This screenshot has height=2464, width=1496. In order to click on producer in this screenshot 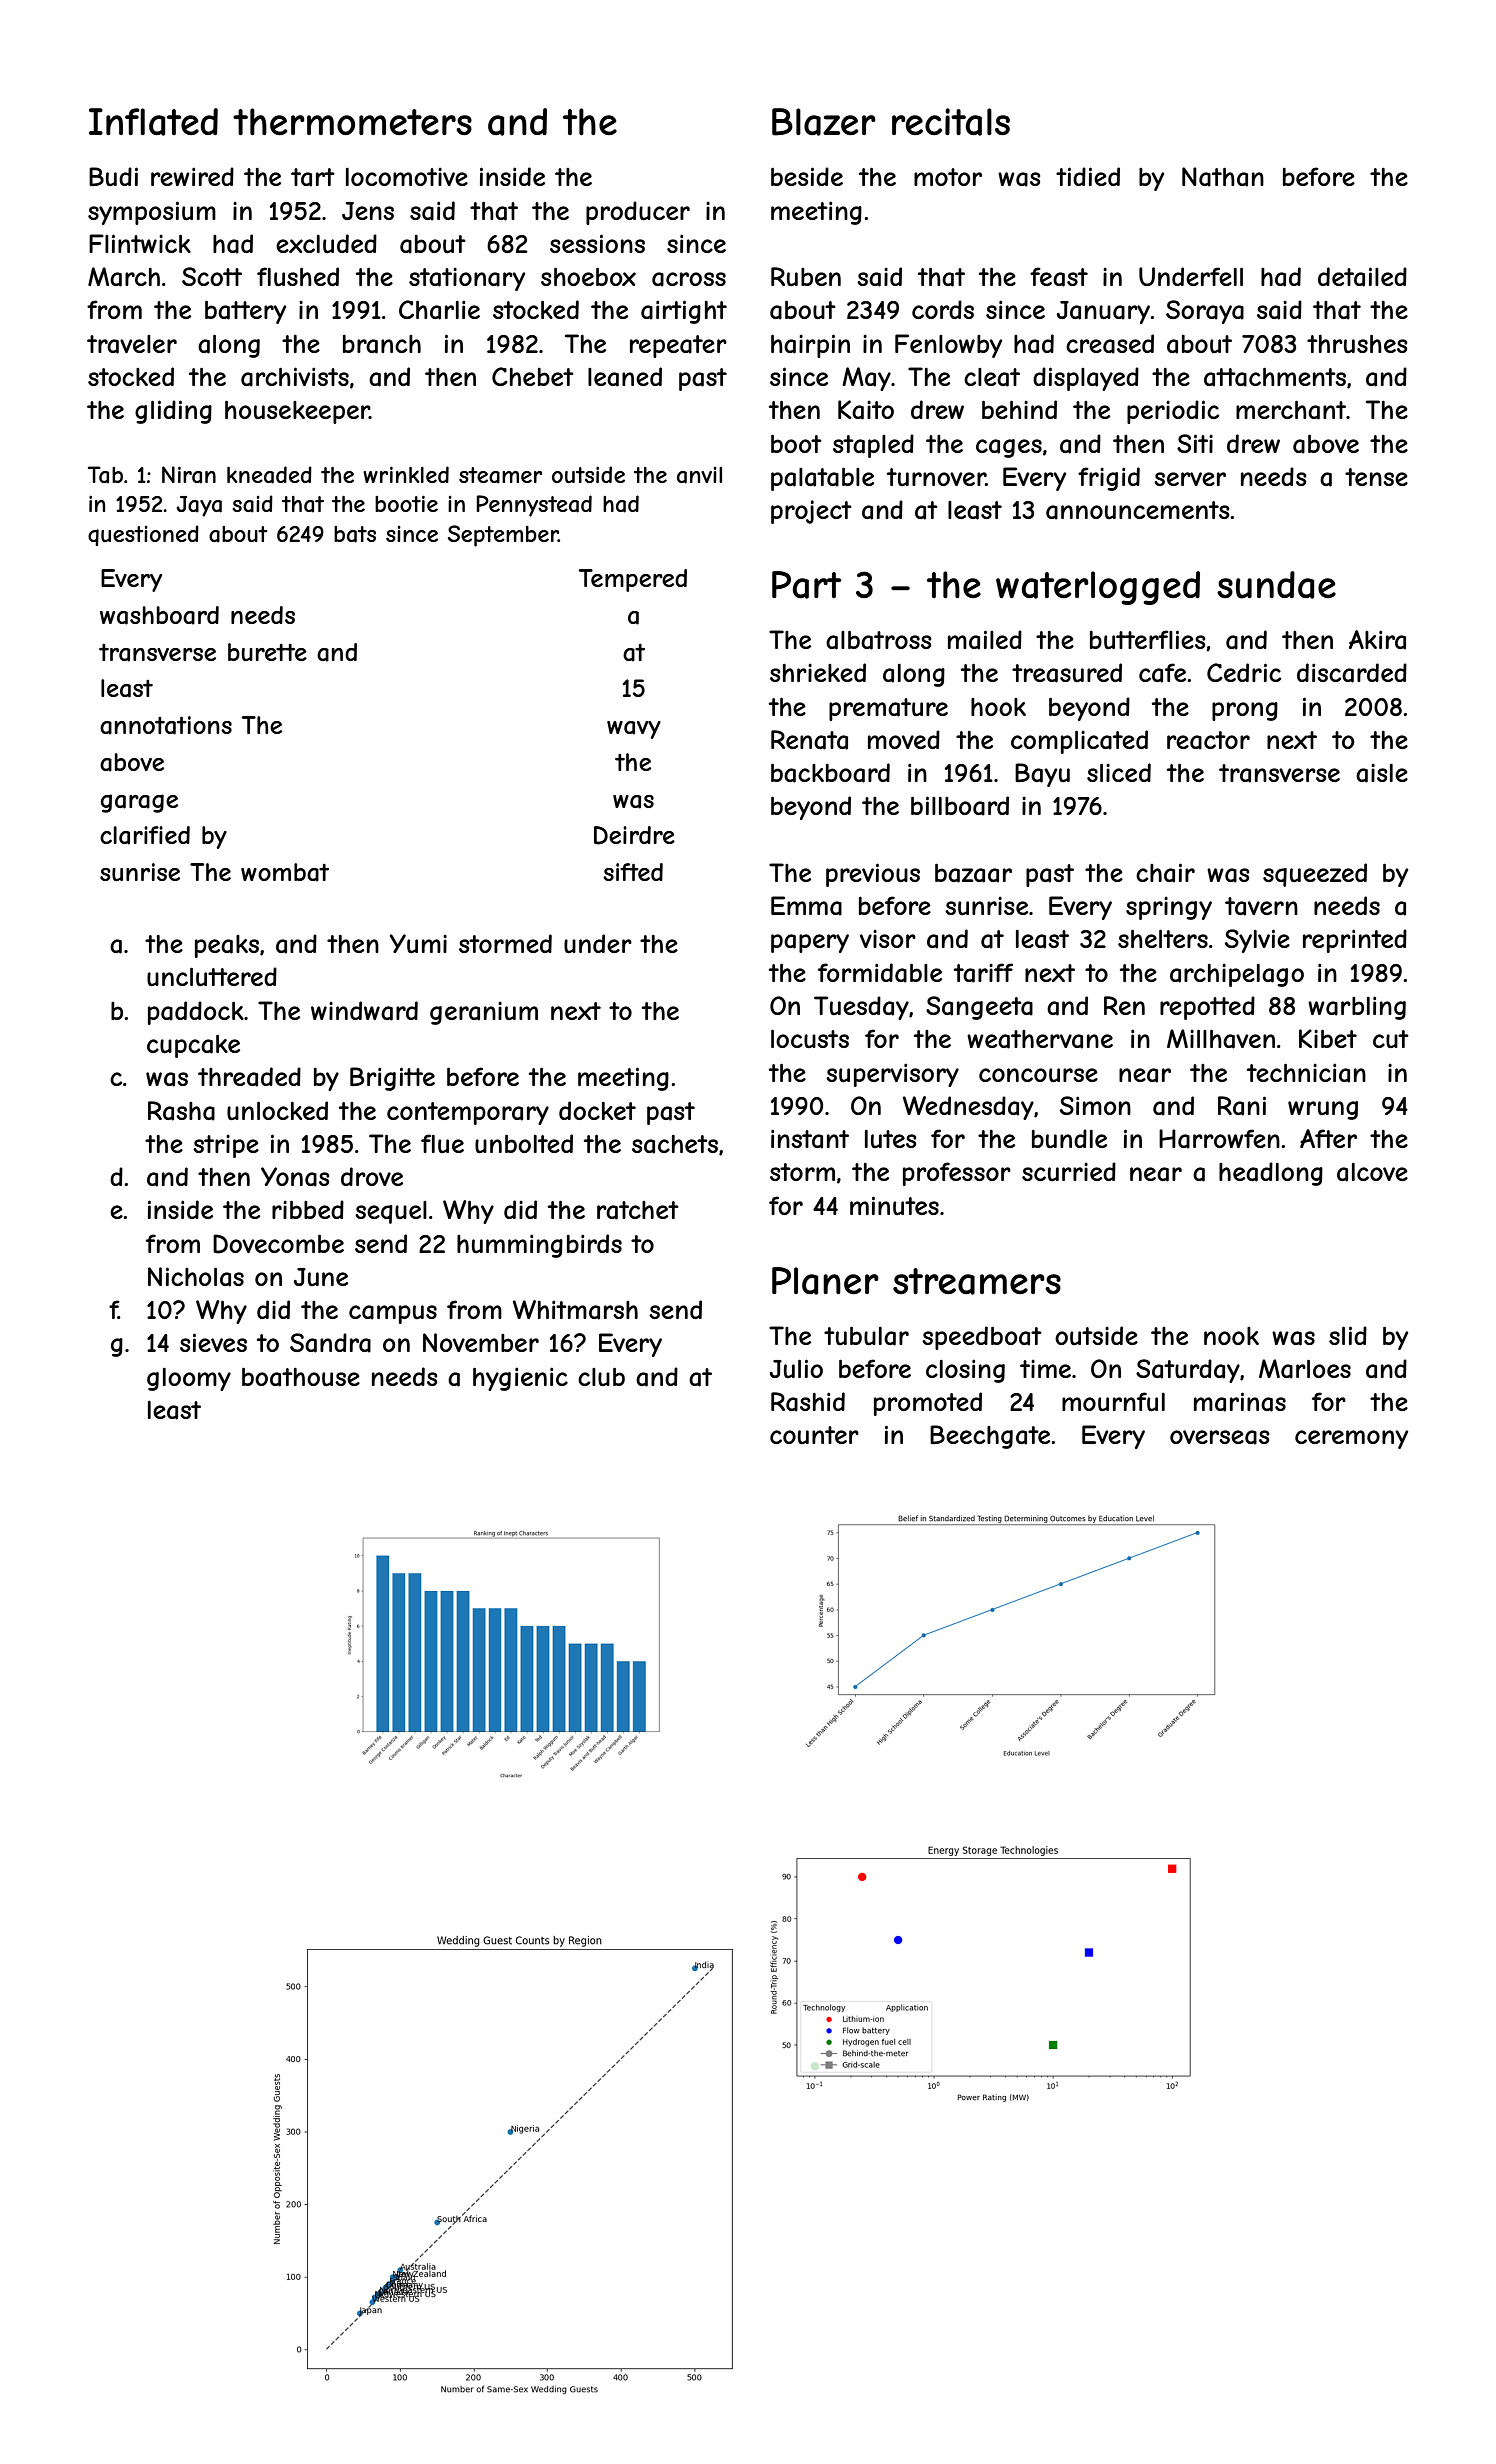, I will do `click(638, 213)`.
